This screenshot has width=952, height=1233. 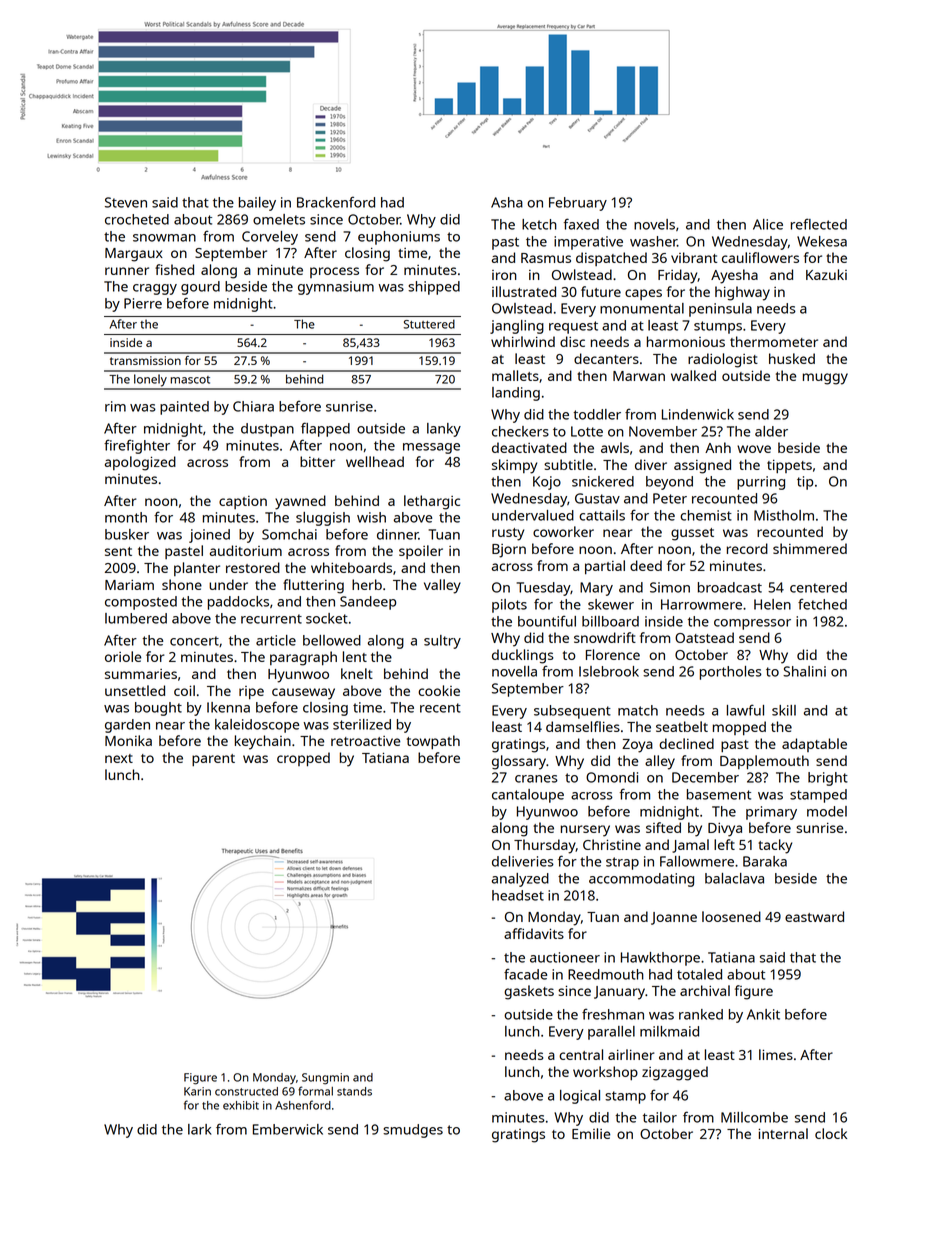 I want to click on Alice, so click(x=768, y=224).
